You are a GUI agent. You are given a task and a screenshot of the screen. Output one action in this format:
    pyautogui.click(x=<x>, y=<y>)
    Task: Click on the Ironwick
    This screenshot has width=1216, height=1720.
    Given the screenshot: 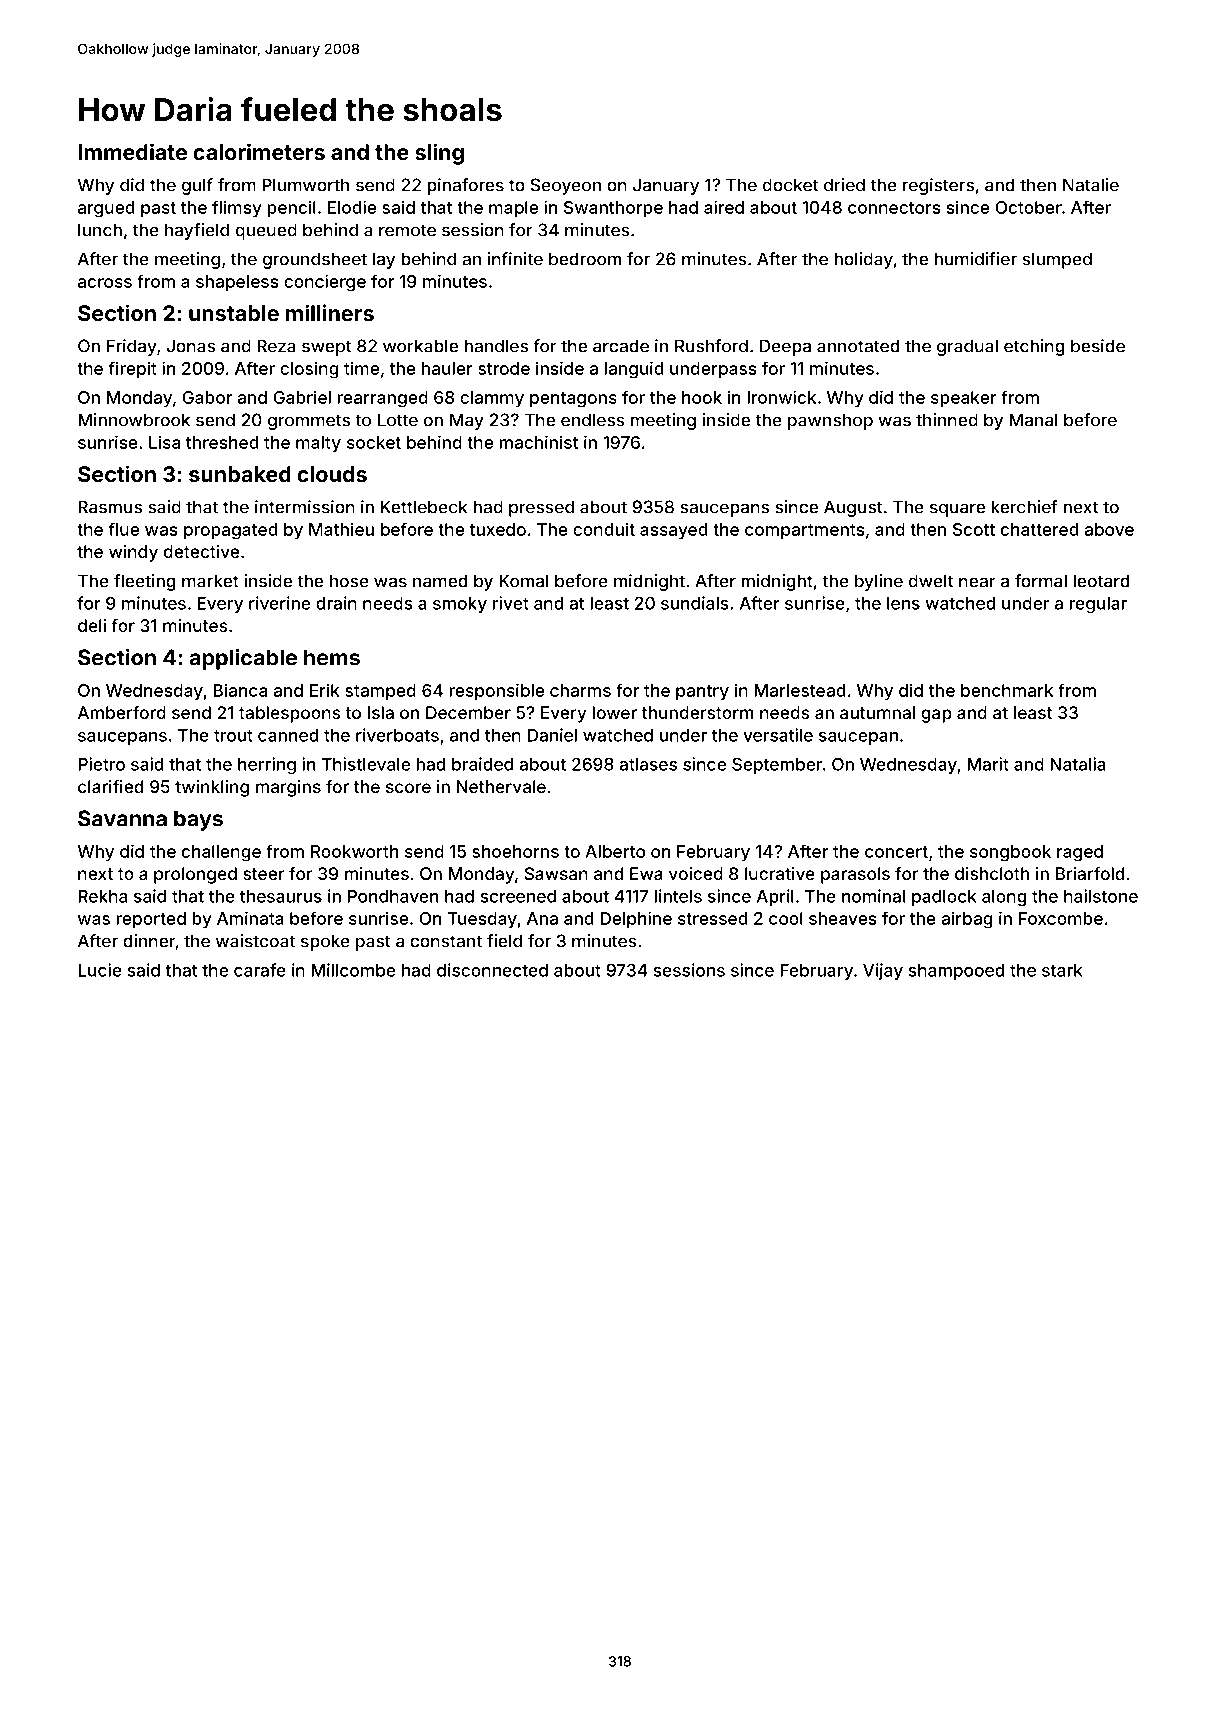 What is the action you would take?
    pyautogui.click(x=781, y=397)
